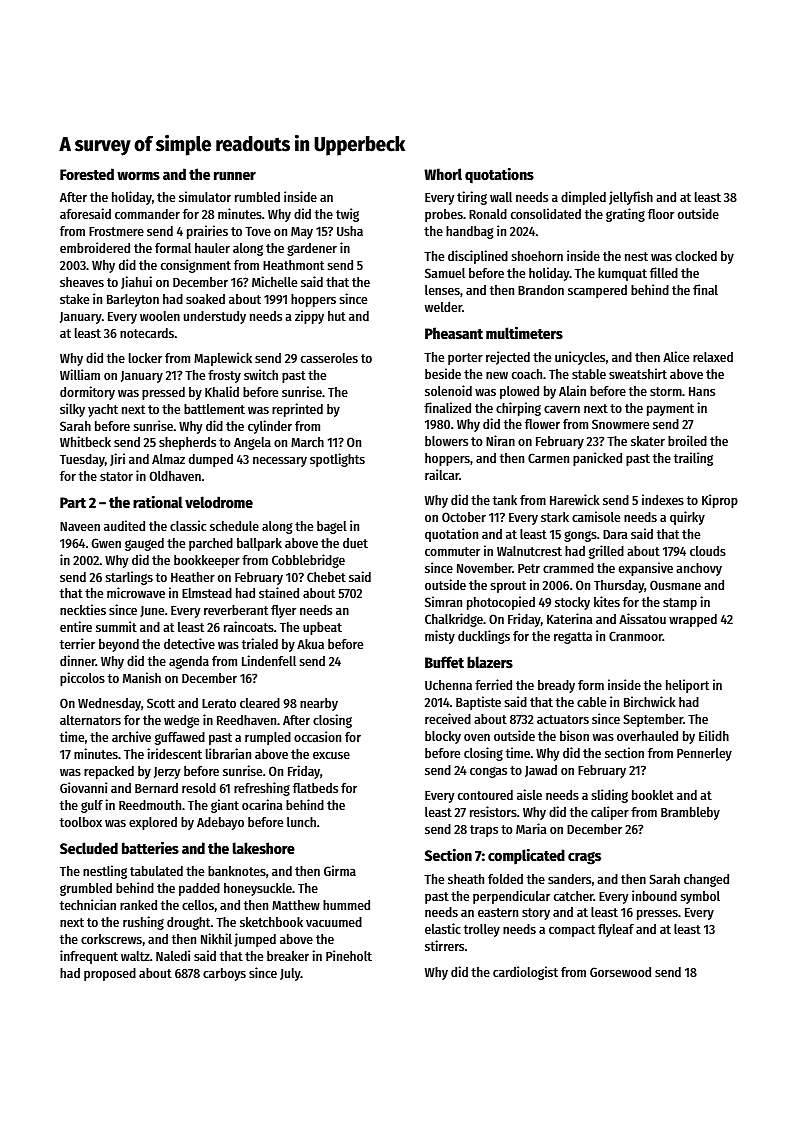  I want to click on reprinted, so click(297, 410).
